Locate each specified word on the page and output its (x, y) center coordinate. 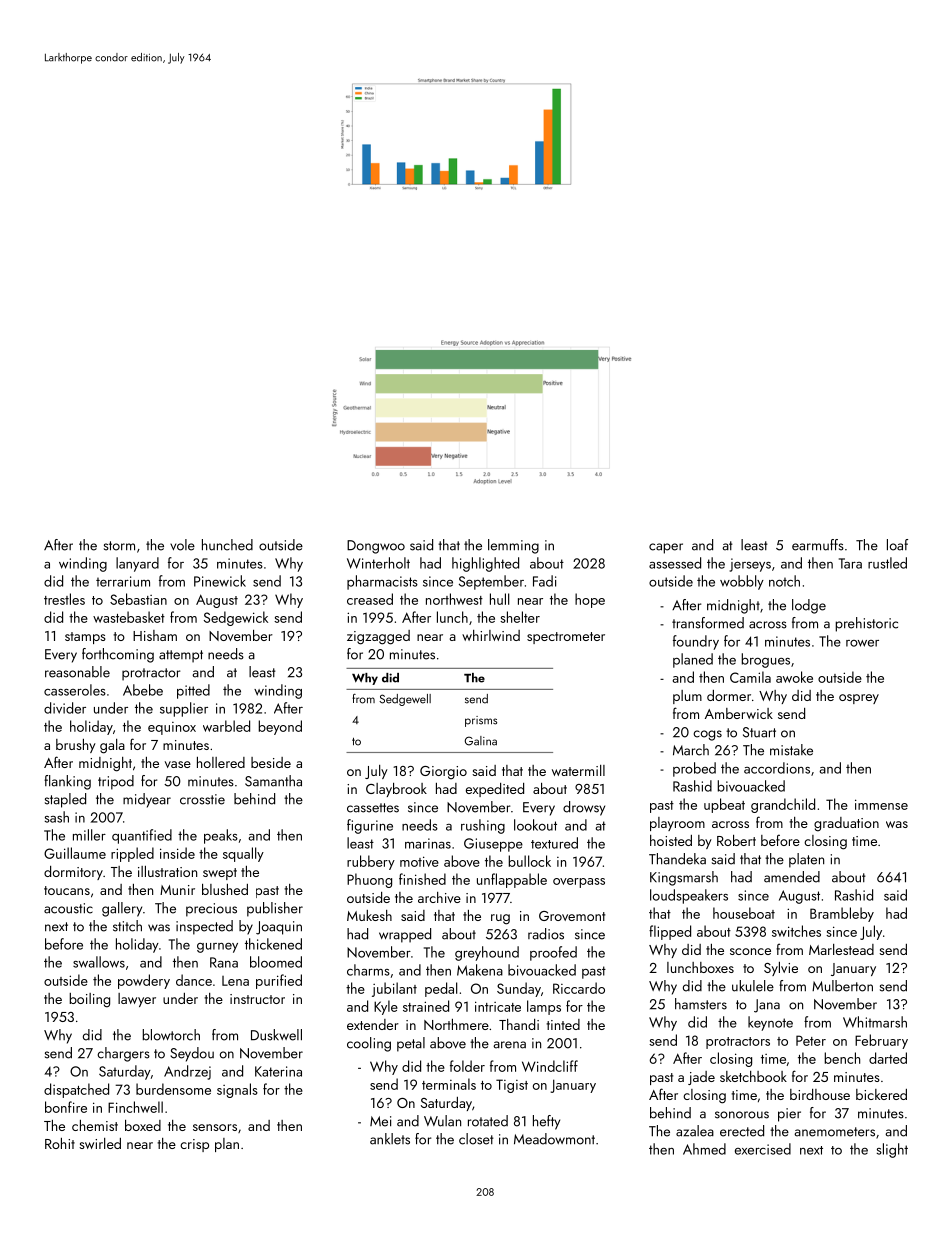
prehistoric (866, 624)
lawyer (137, 1000)
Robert (736, 840)
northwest (454, 599)
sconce (750, 951)
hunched (227, 545)
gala (112, 746)
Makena (480, 970)
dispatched (76, 1090)
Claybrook (396, 790)
